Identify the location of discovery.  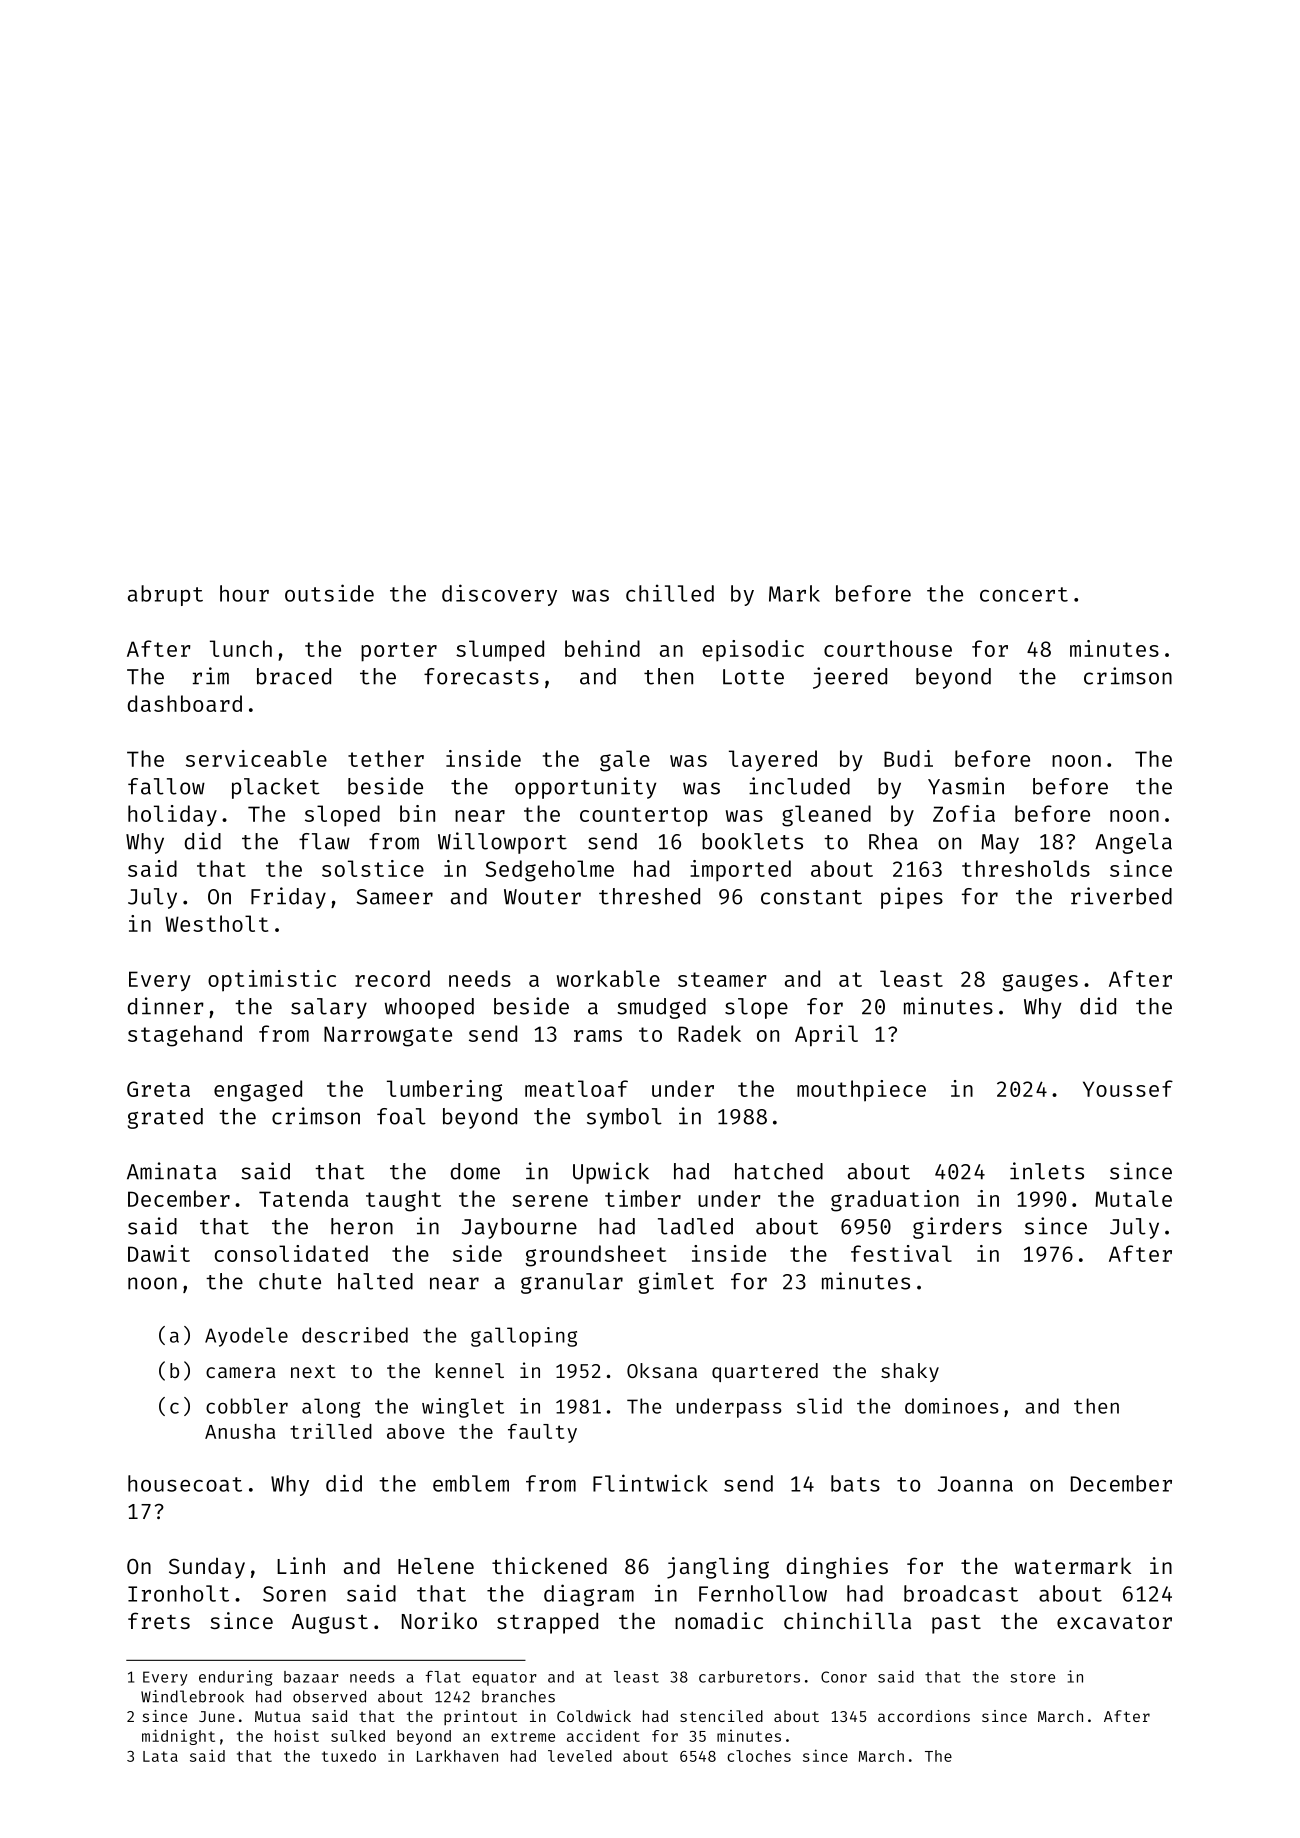
(499, 595).
